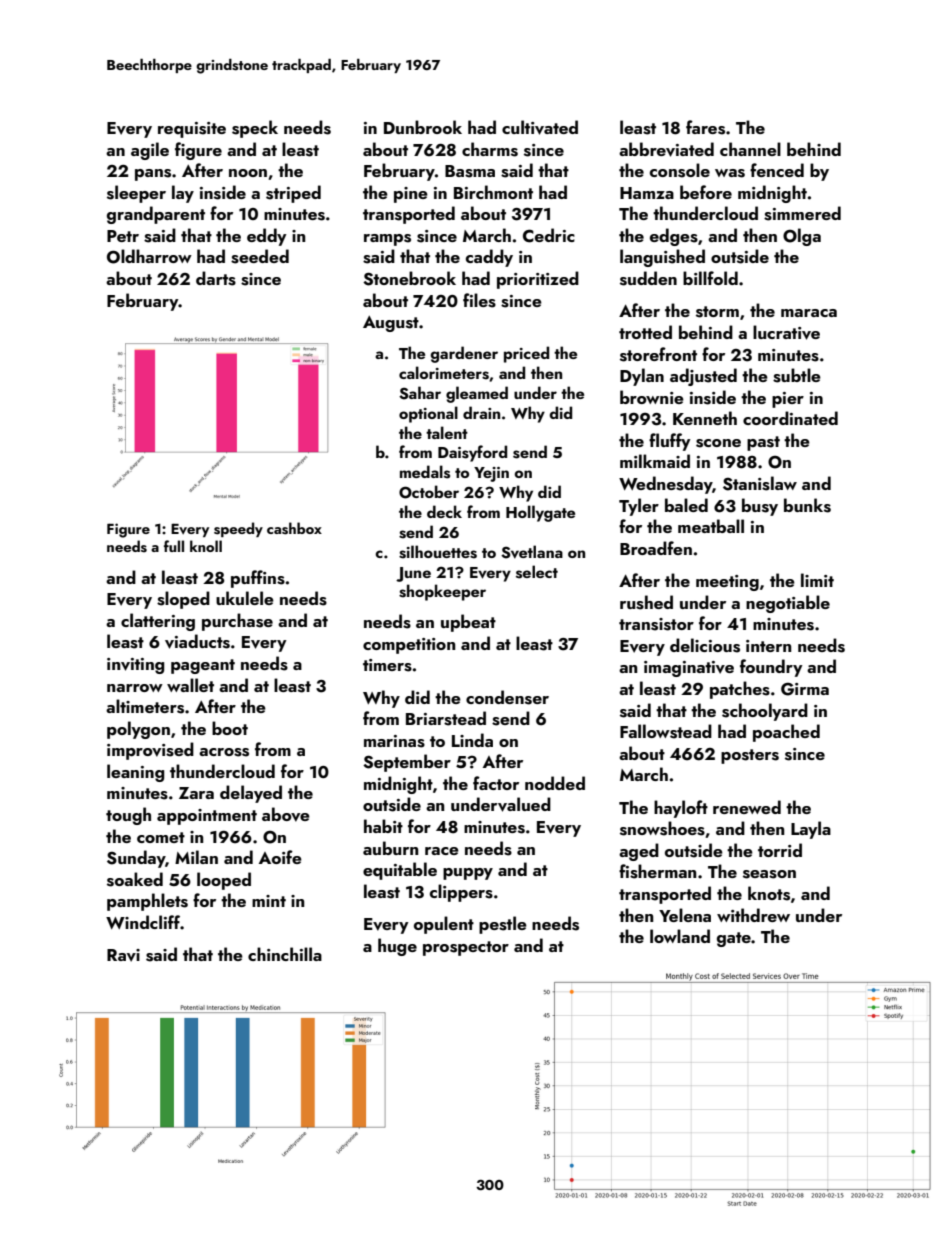 This document has width=952, height=1233. What do you see at coordinates (507, 697) in the document?
I see `condenser` at bounding box center [507, 697].
